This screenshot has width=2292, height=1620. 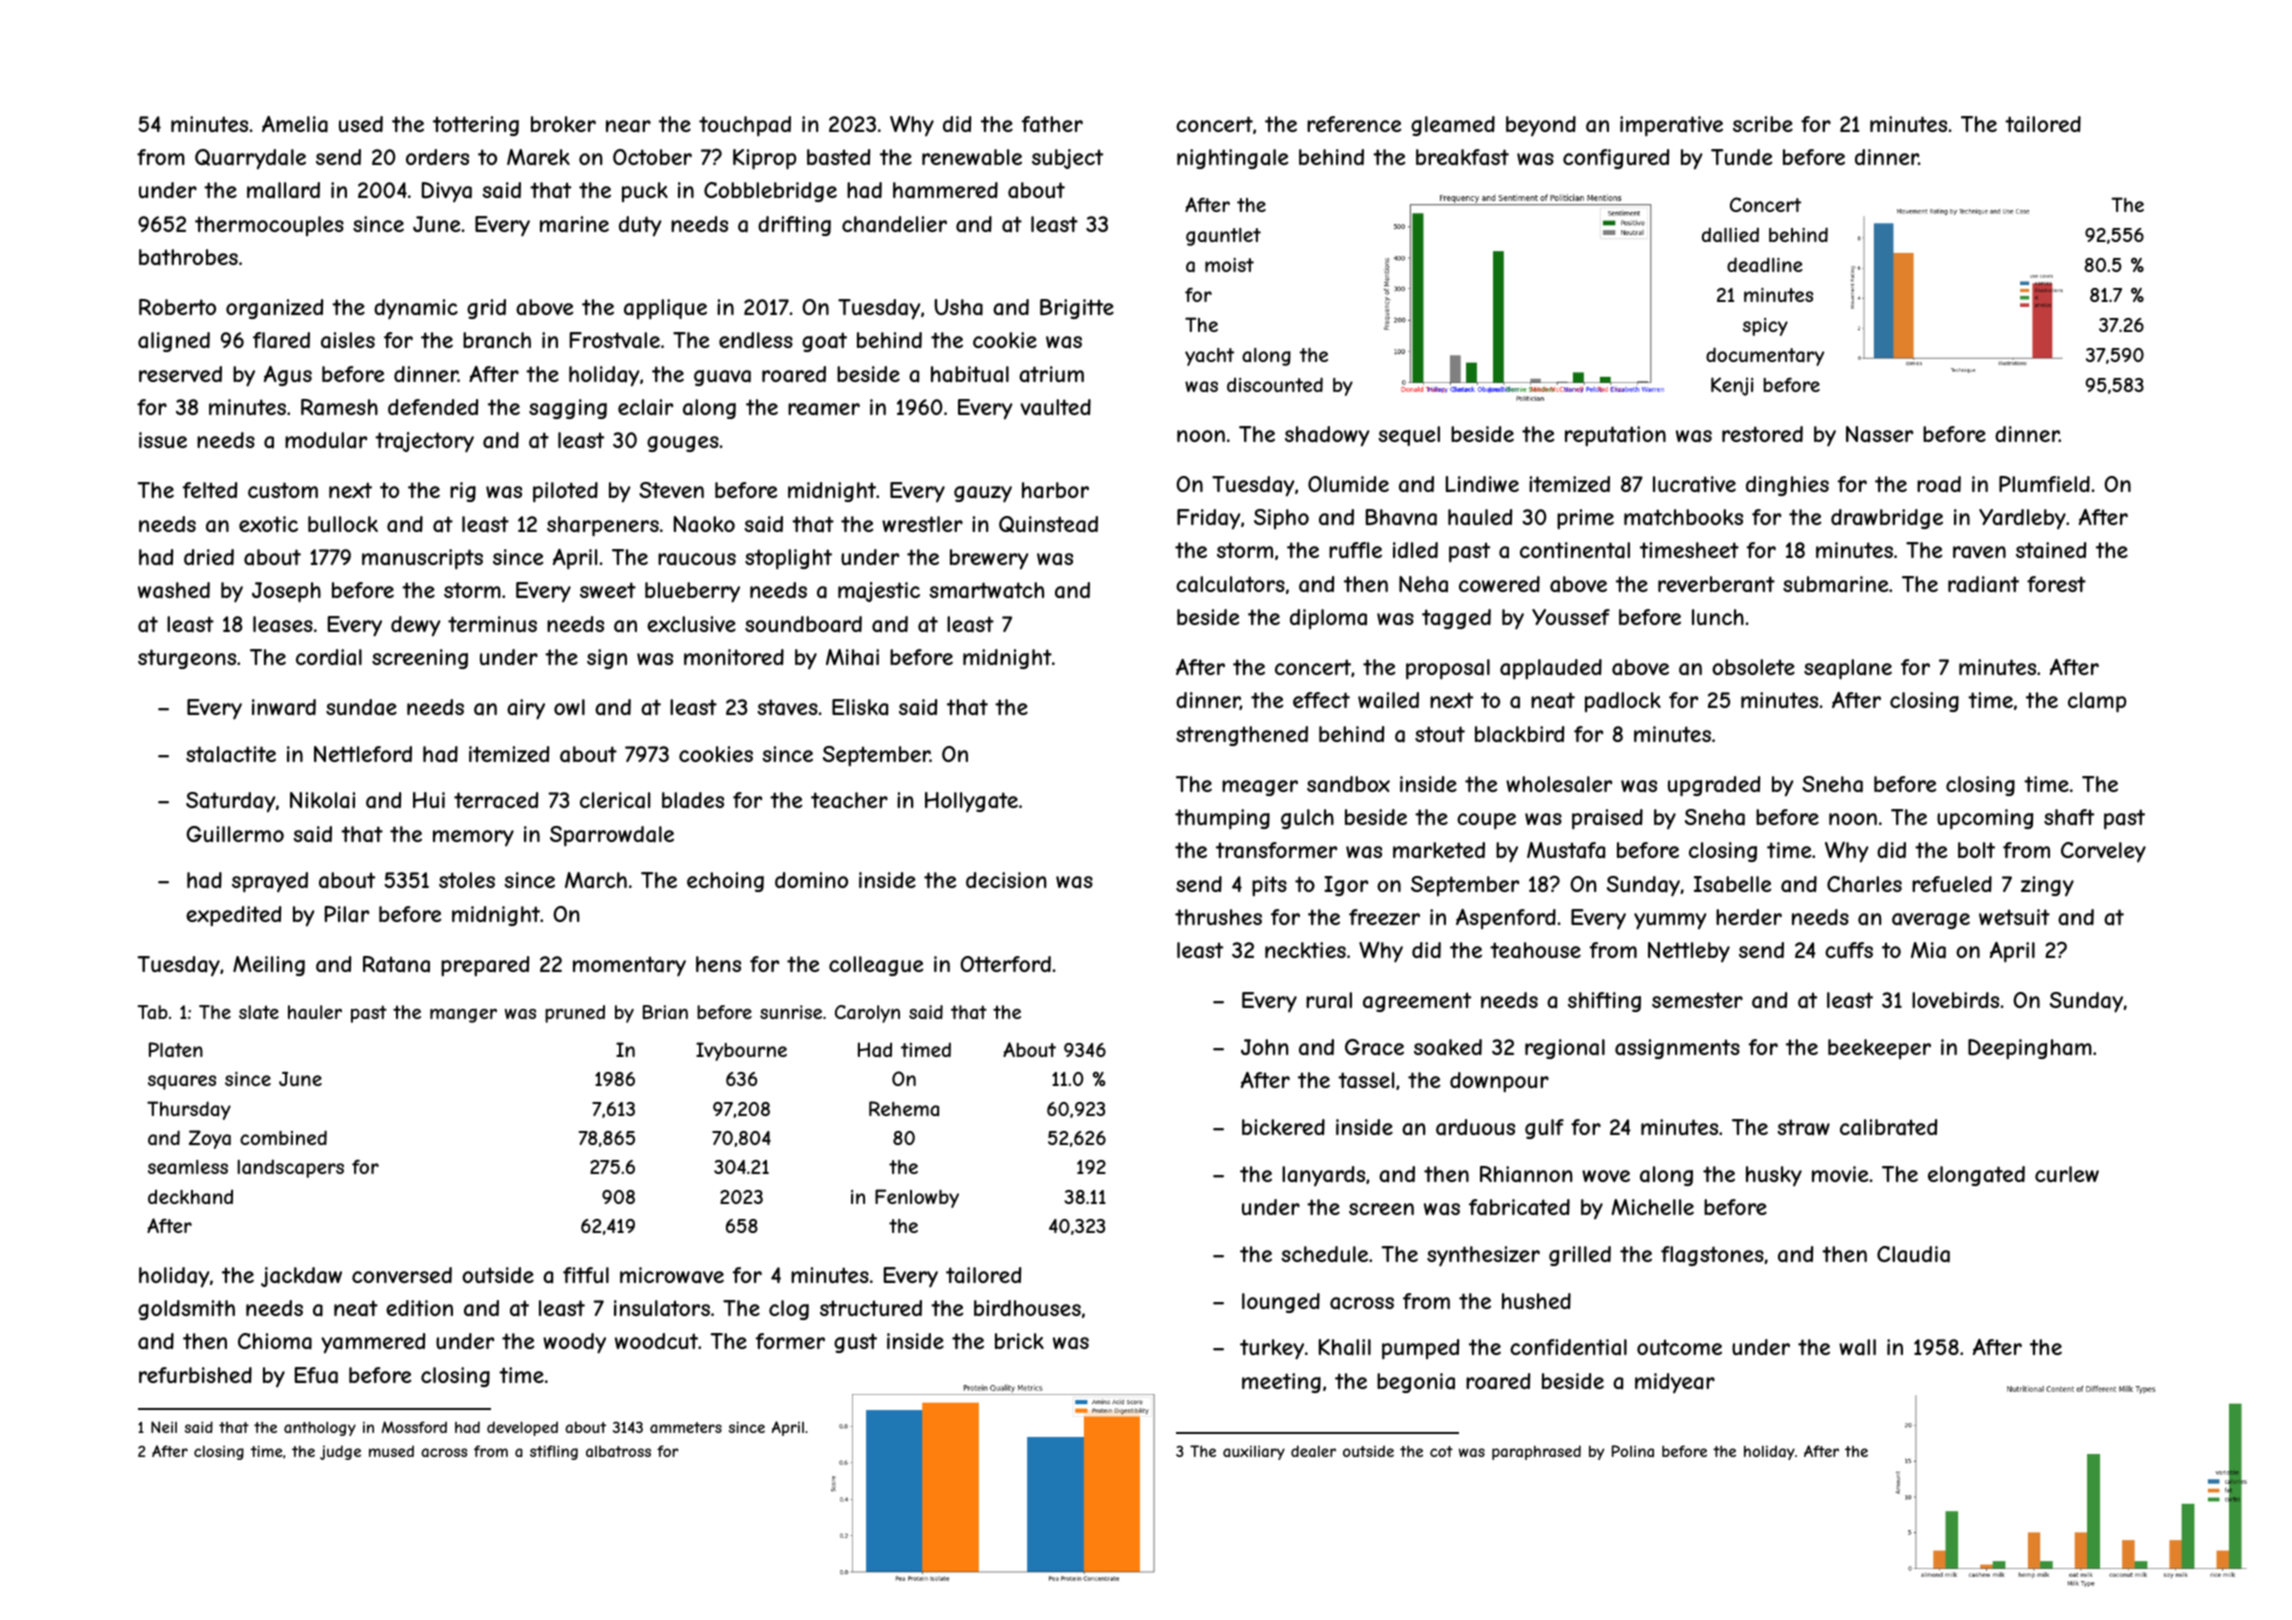 I want to click on Kenji, so click(x=1732, y=386).
